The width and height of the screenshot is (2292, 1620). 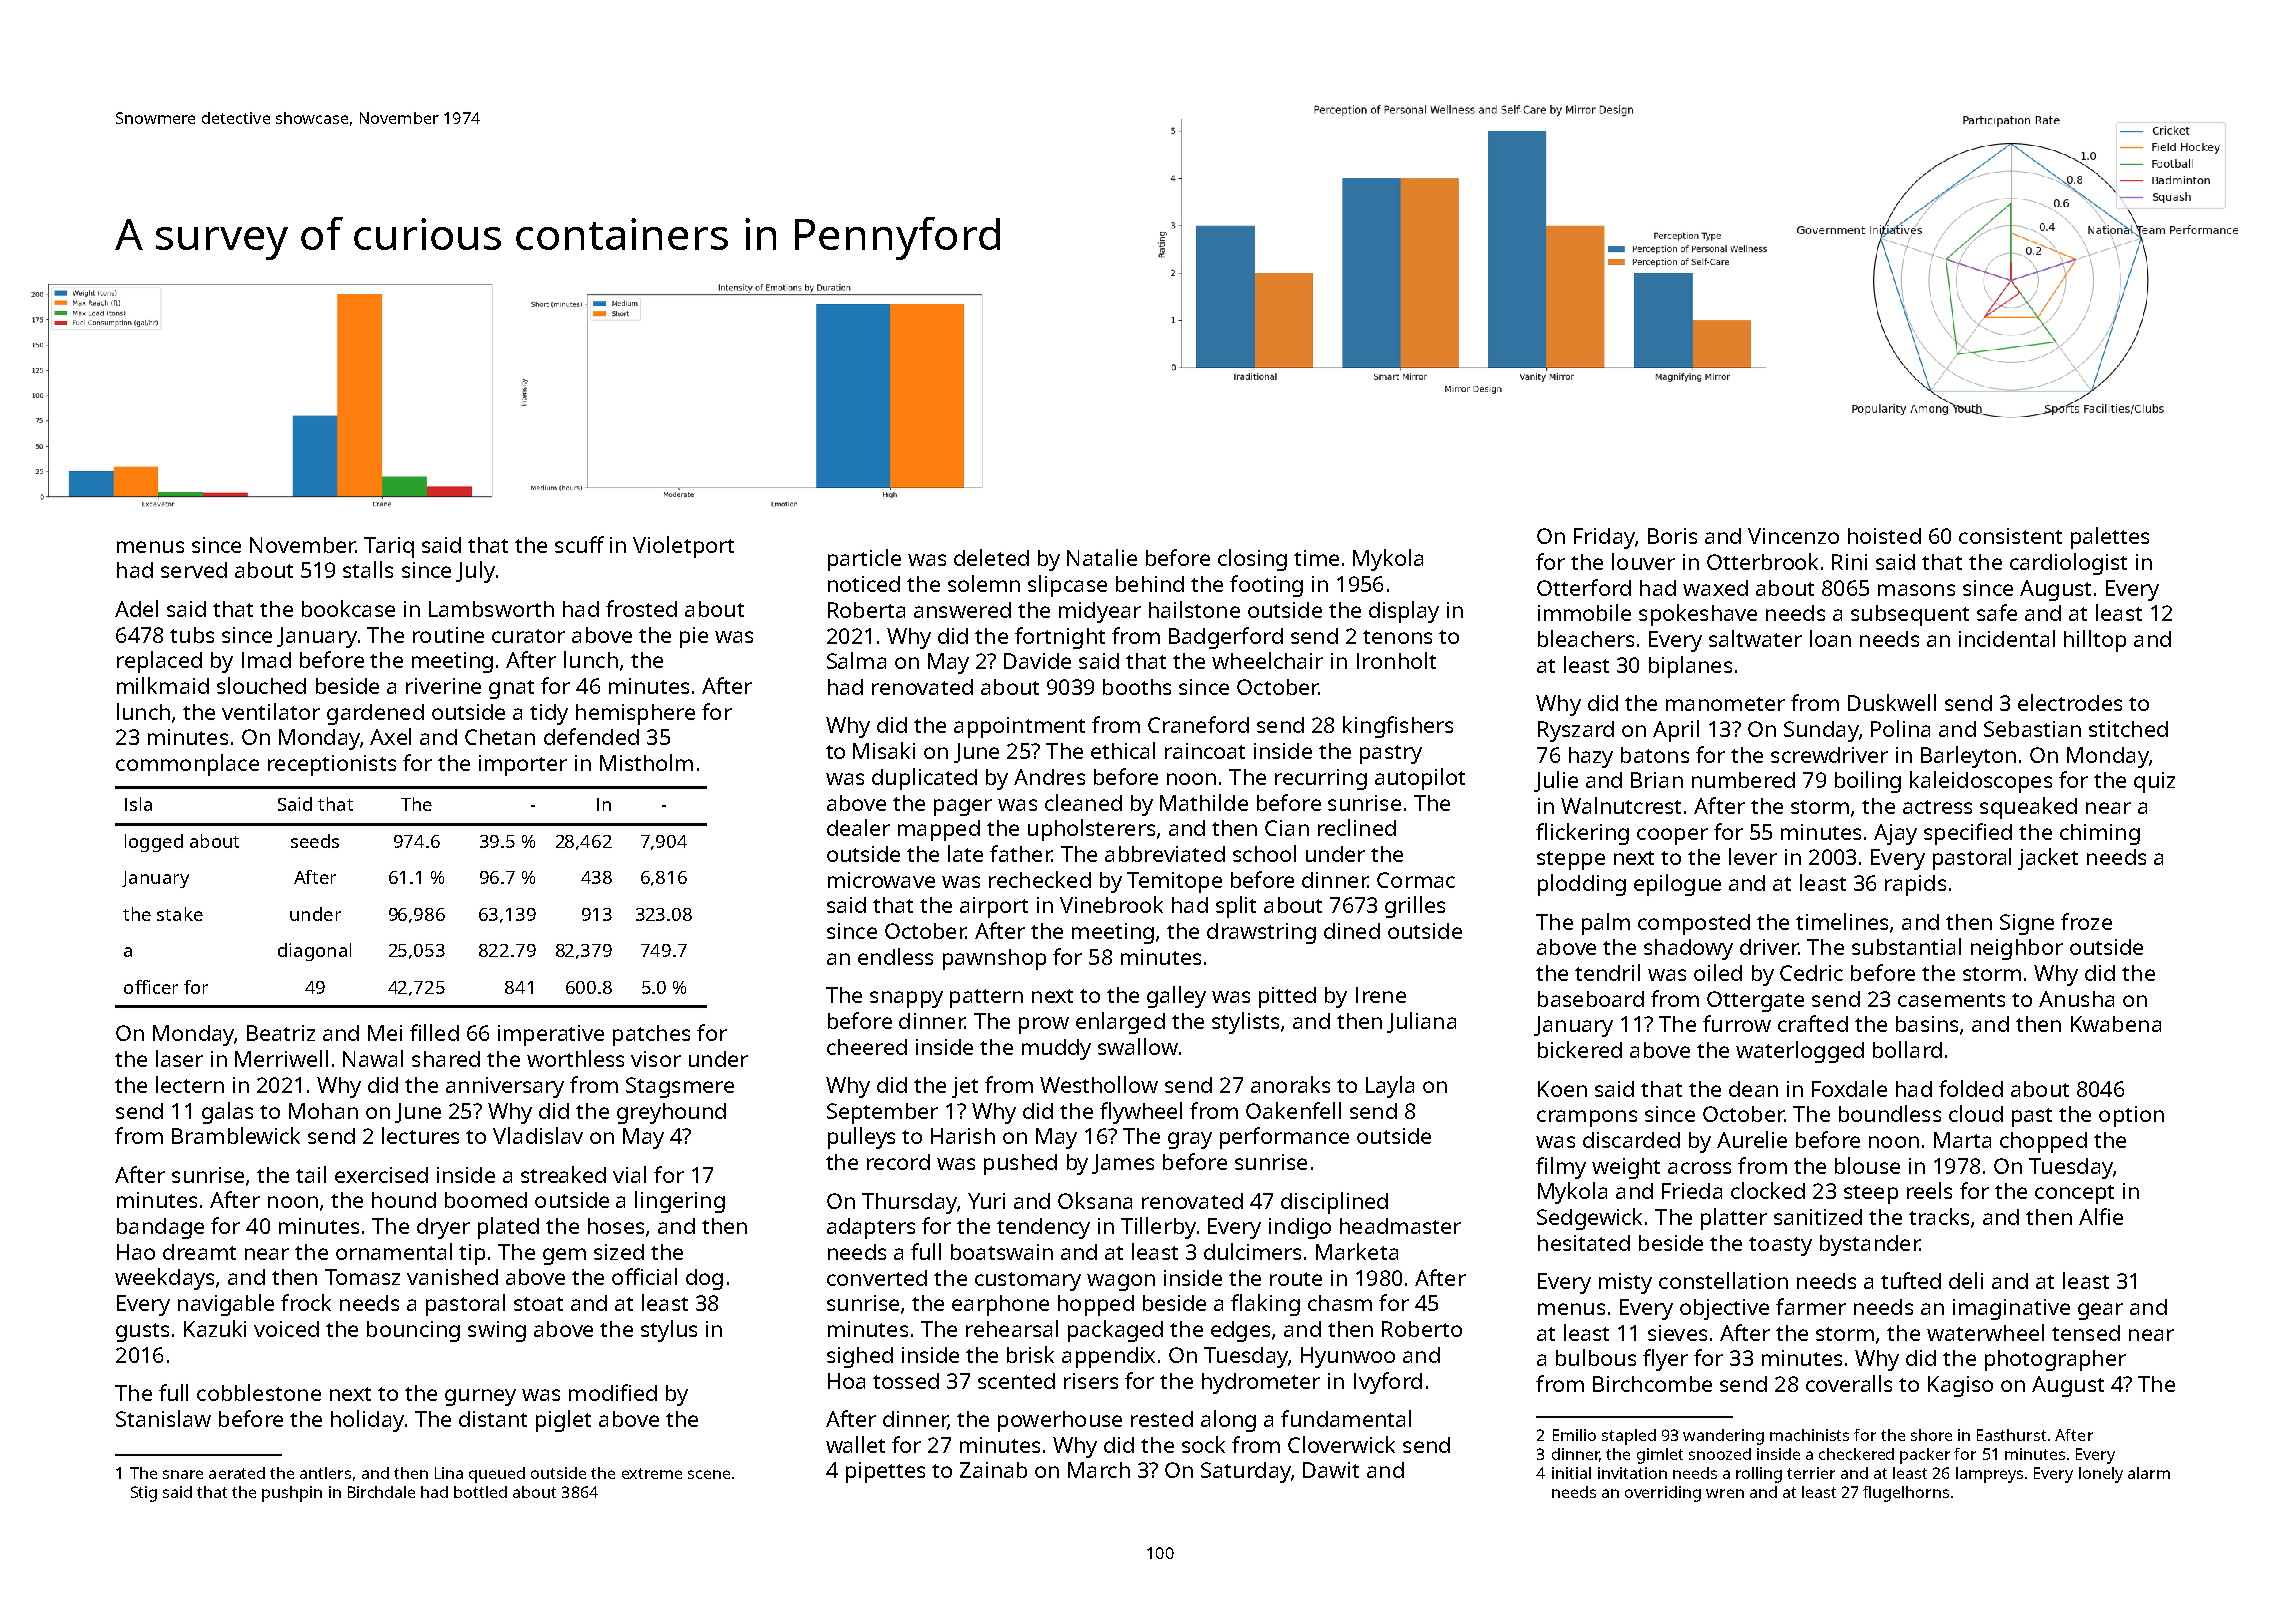 I want to click on bottled, so click(x=480, y=1492).
